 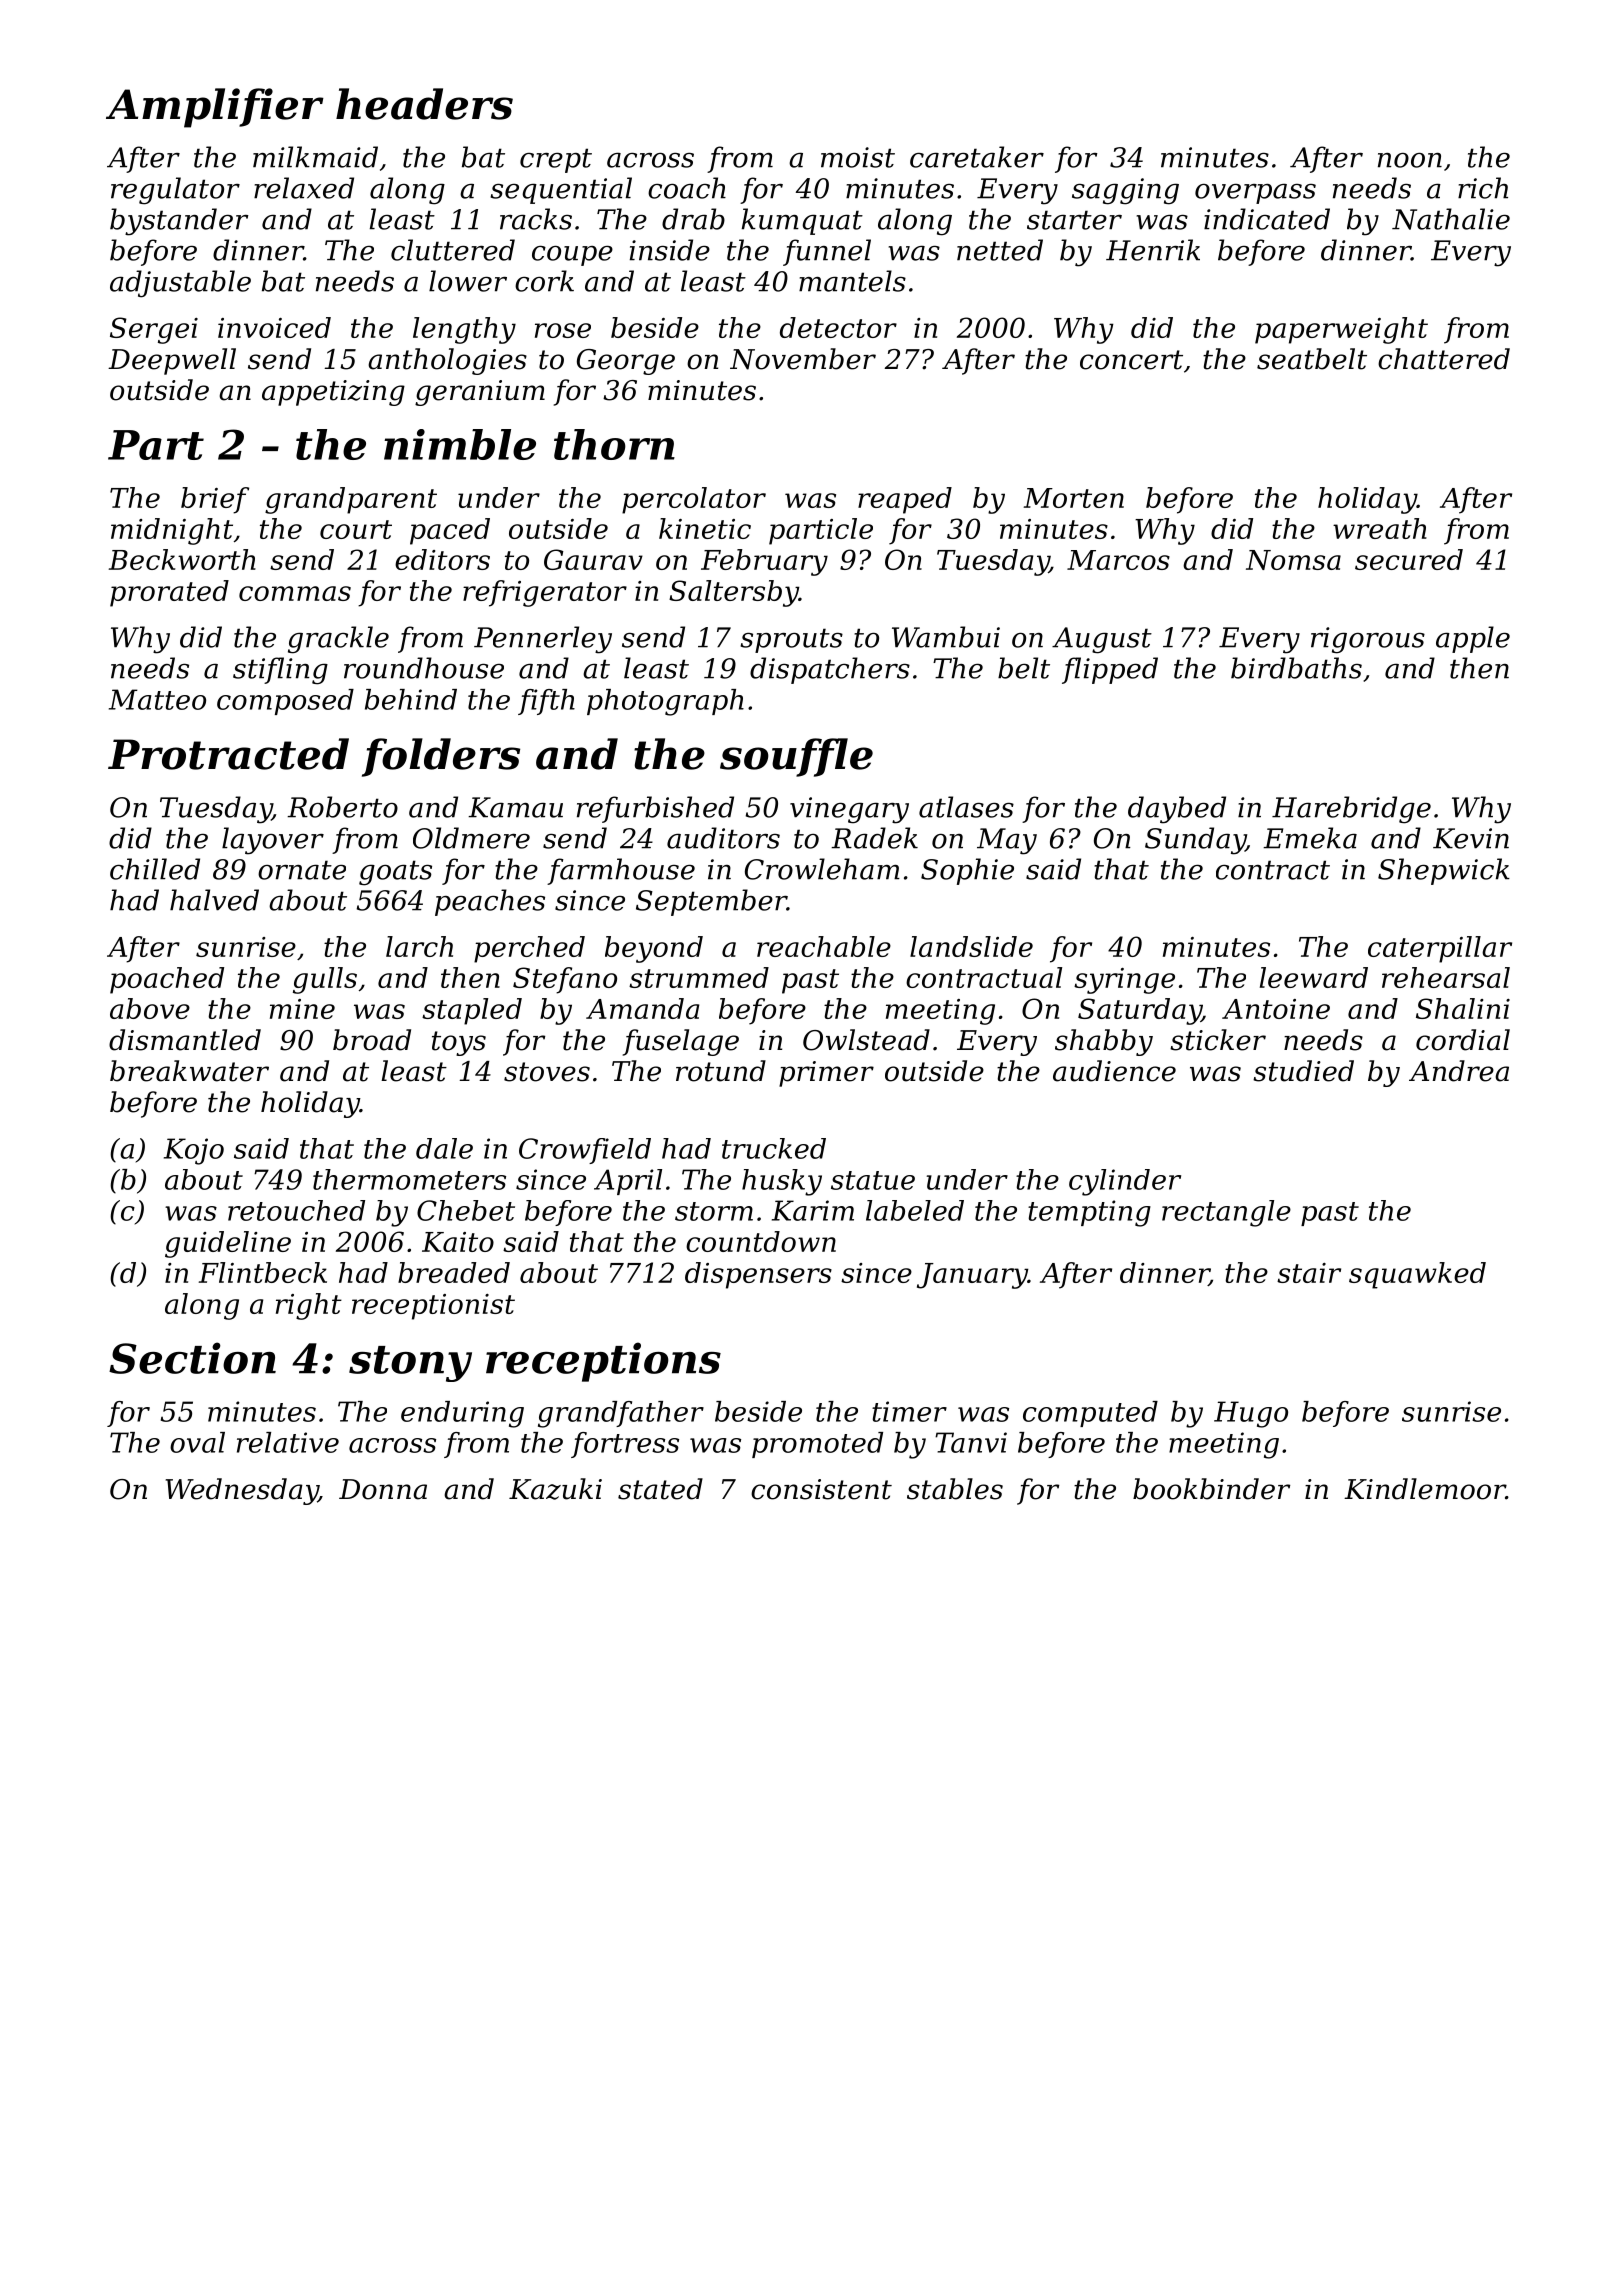 What do you see at coordinates (419, 946) in the document?
I see `larch` at bounding box center [419, 946].
